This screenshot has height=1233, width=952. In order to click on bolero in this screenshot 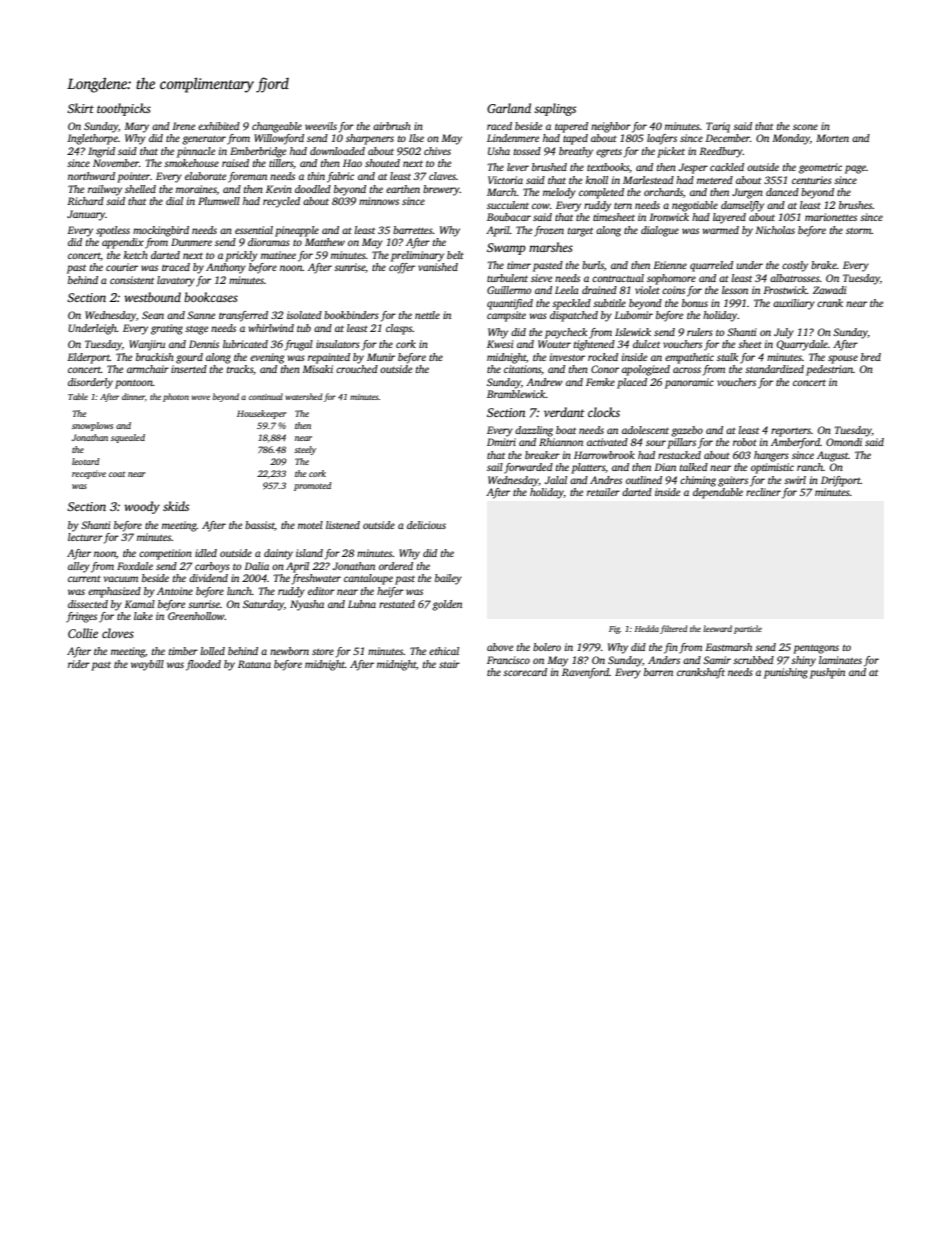, I will do `click(547, 647)`.
